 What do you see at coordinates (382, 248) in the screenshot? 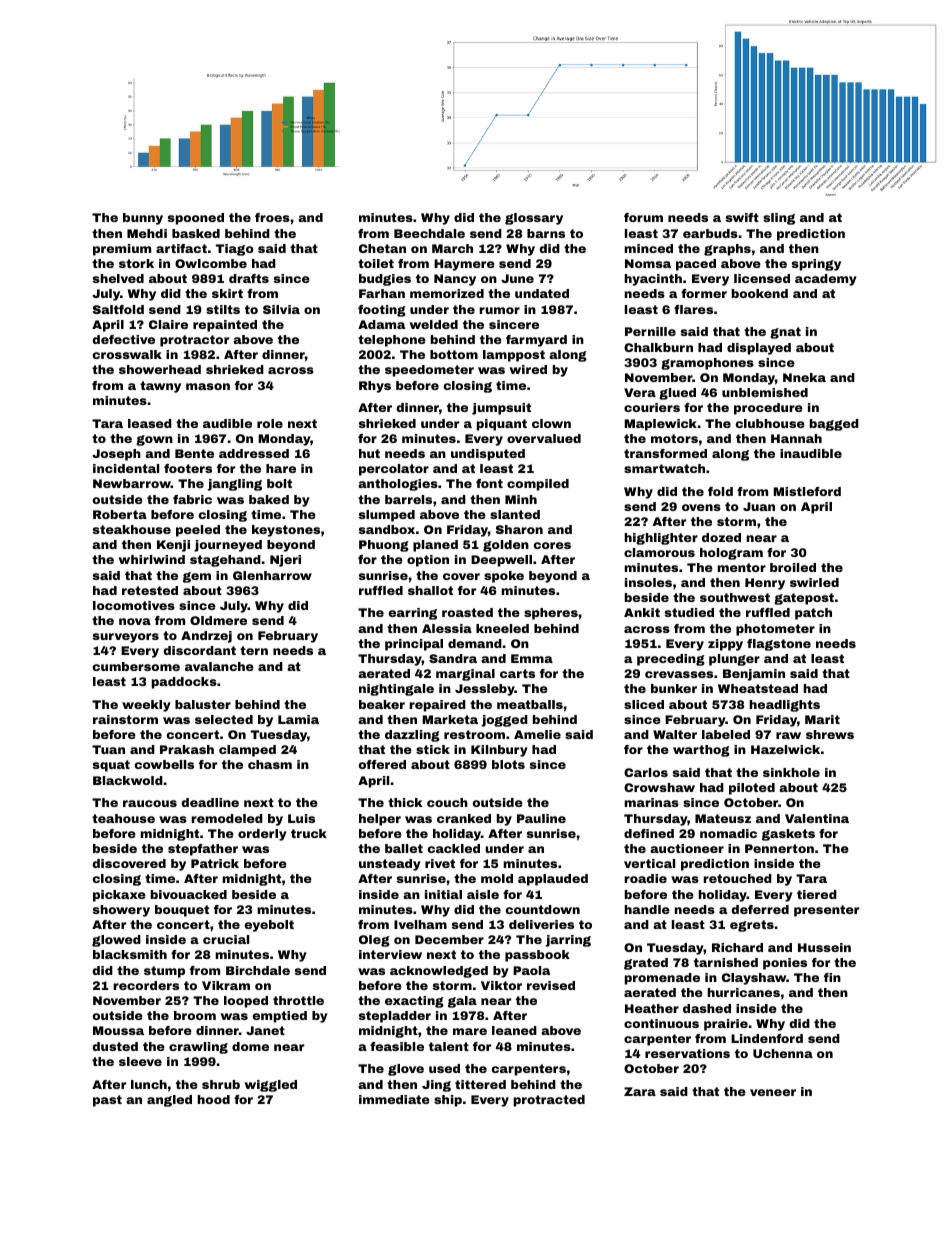
I see `Chetan` at bounding box center [382, 248].
